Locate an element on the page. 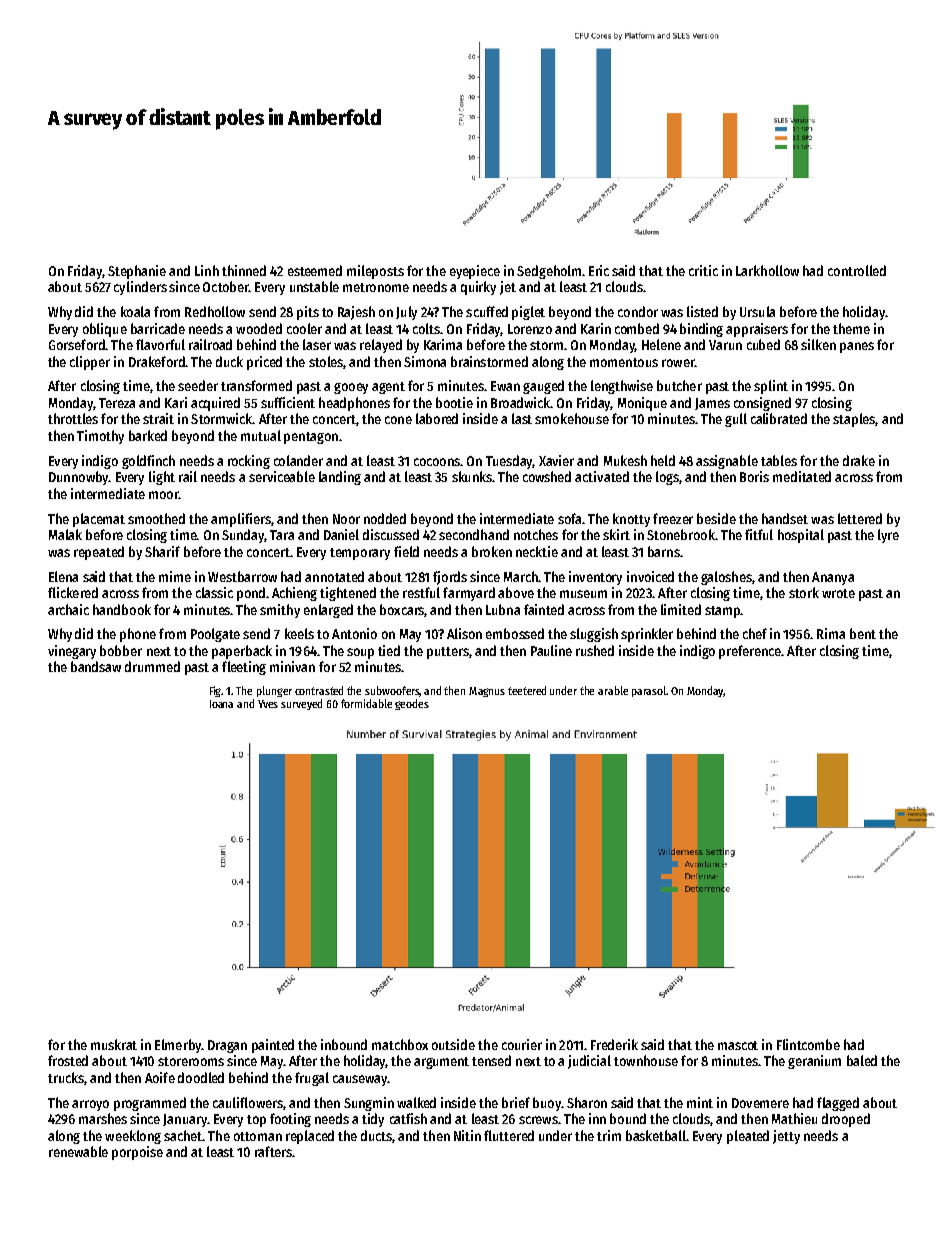 This page has width=952, height=1233. Magnus is located at coordinates (487, 692).
